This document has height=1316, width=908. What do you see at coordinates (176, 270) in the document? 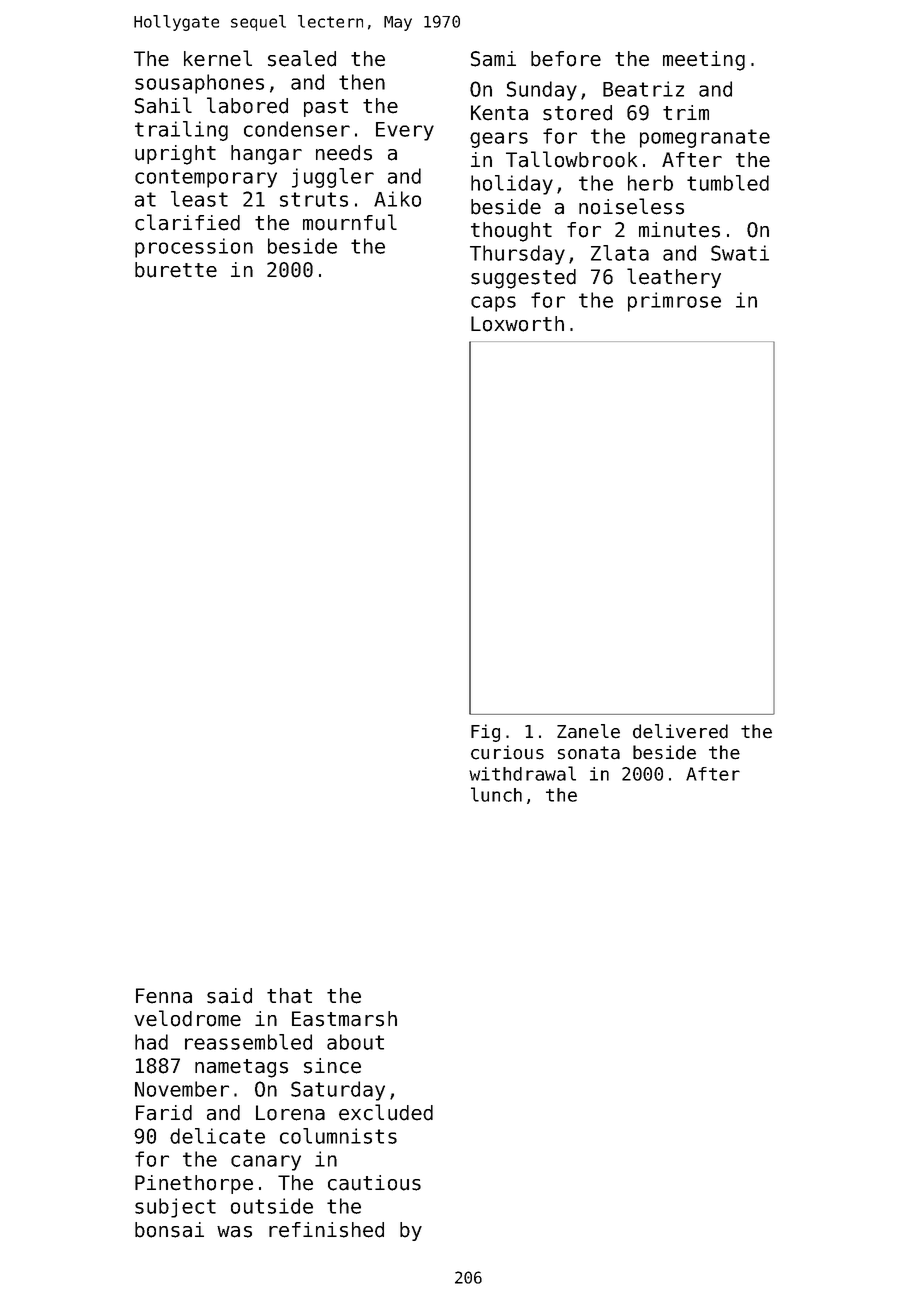
I see `burette` at bounding box center [176, 270].
